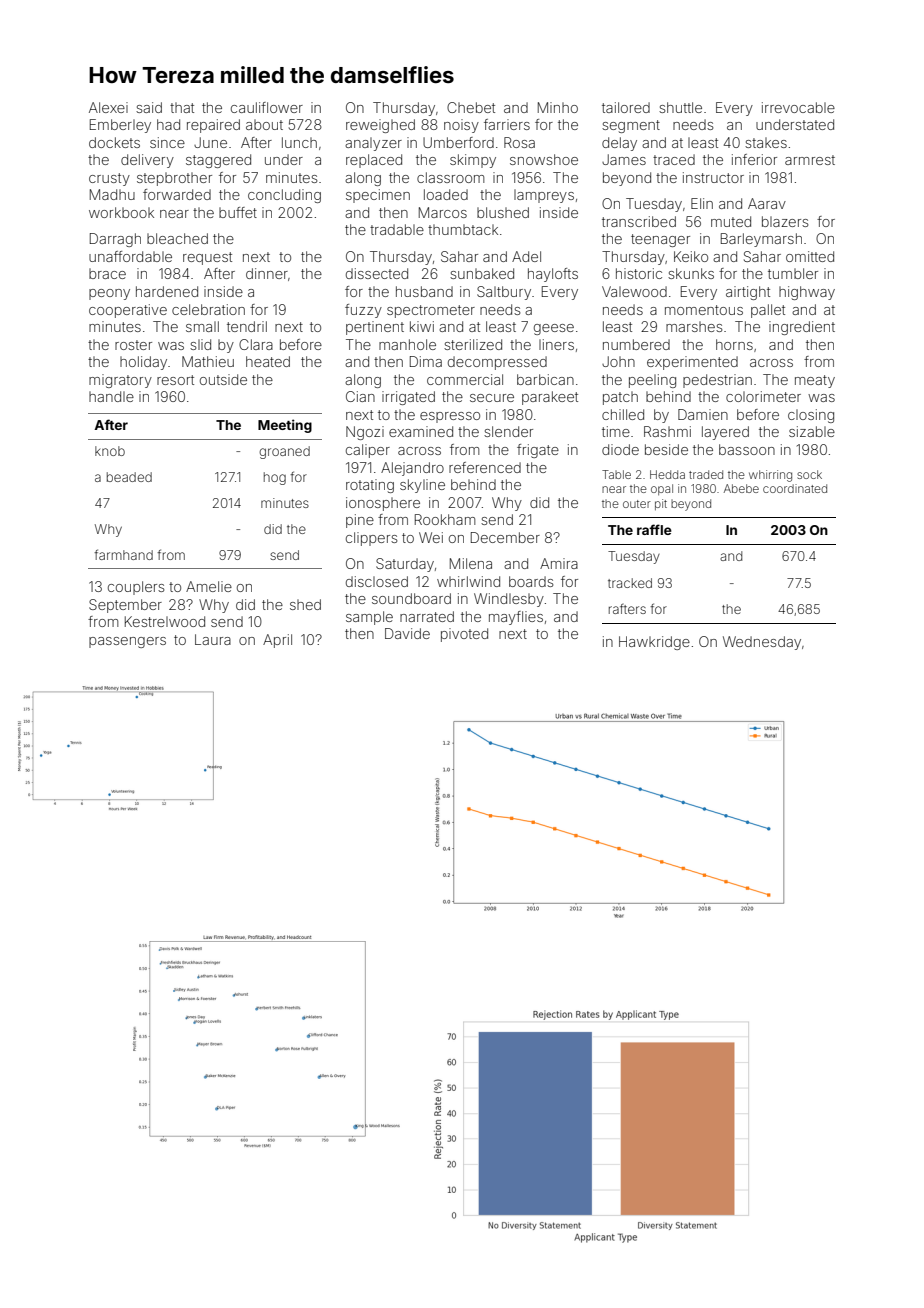 The height and width of the screenshot is (1308, 924). What do you see at coordinates (725, 433) in the screenshot?
I see `layered` at bounding box center [725, 433].
